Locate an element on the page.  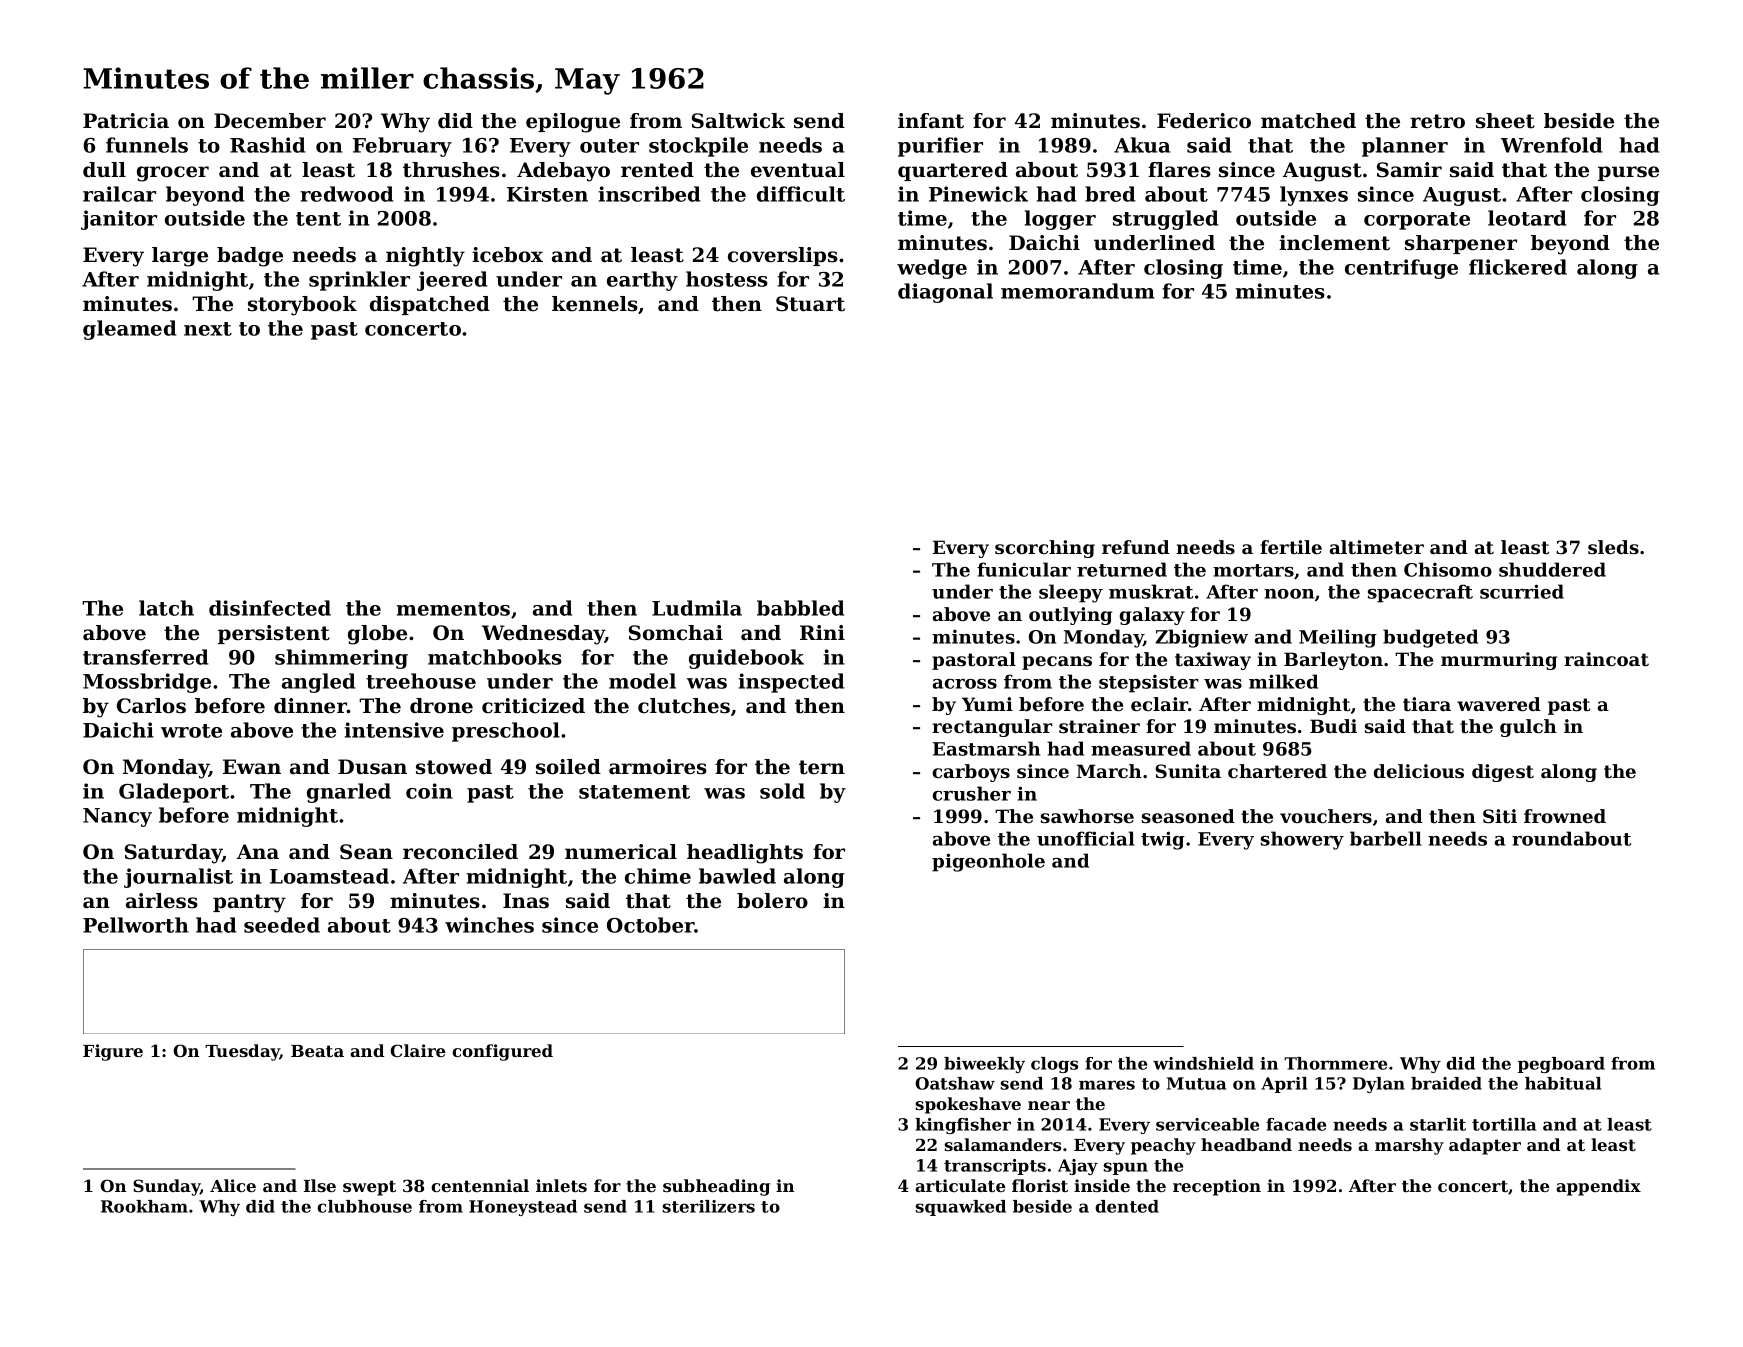
babbled is located at coordinates (801, 608).
